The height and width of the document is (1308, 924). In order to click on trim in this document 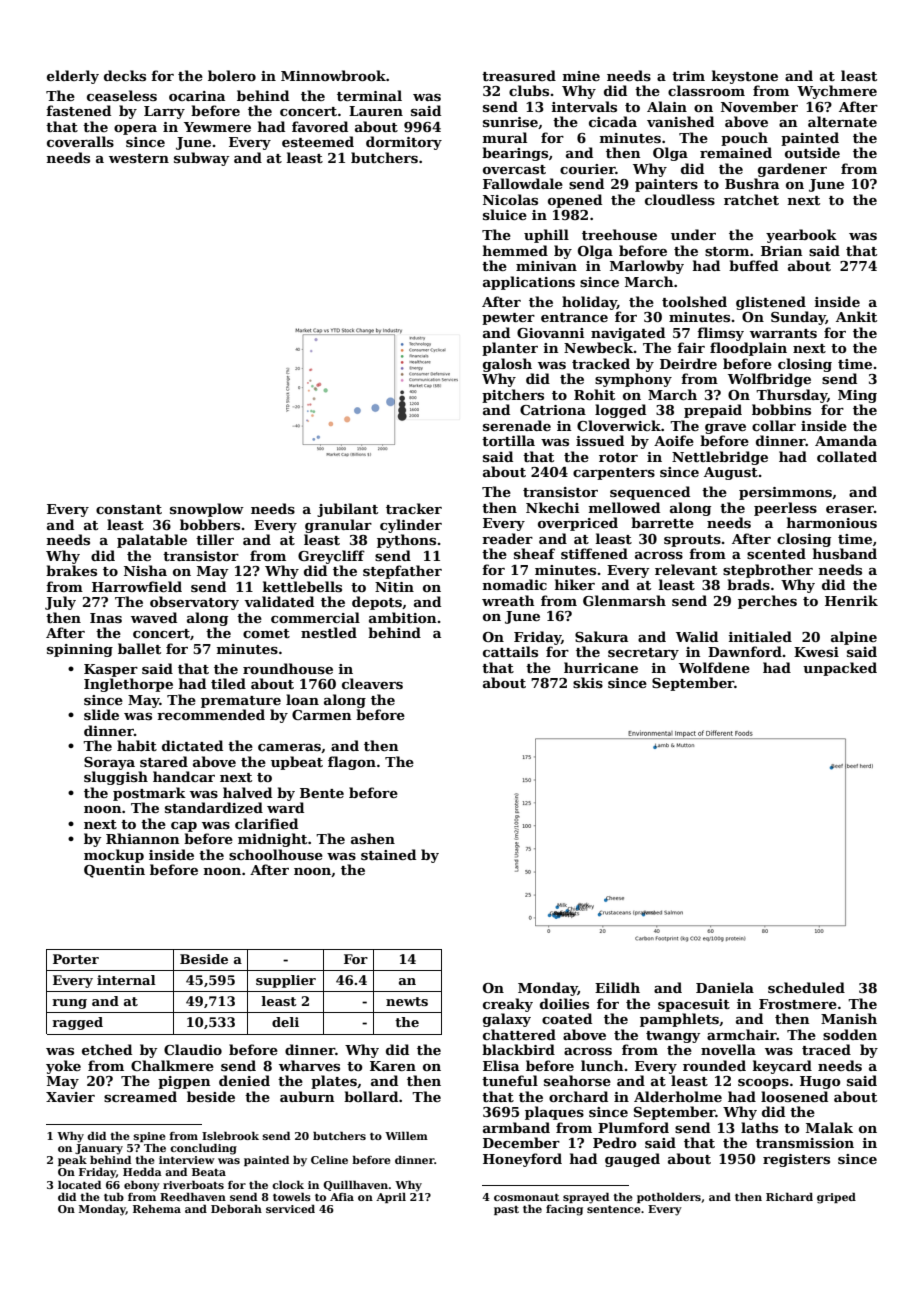, I will do `click(688, 76)`.
